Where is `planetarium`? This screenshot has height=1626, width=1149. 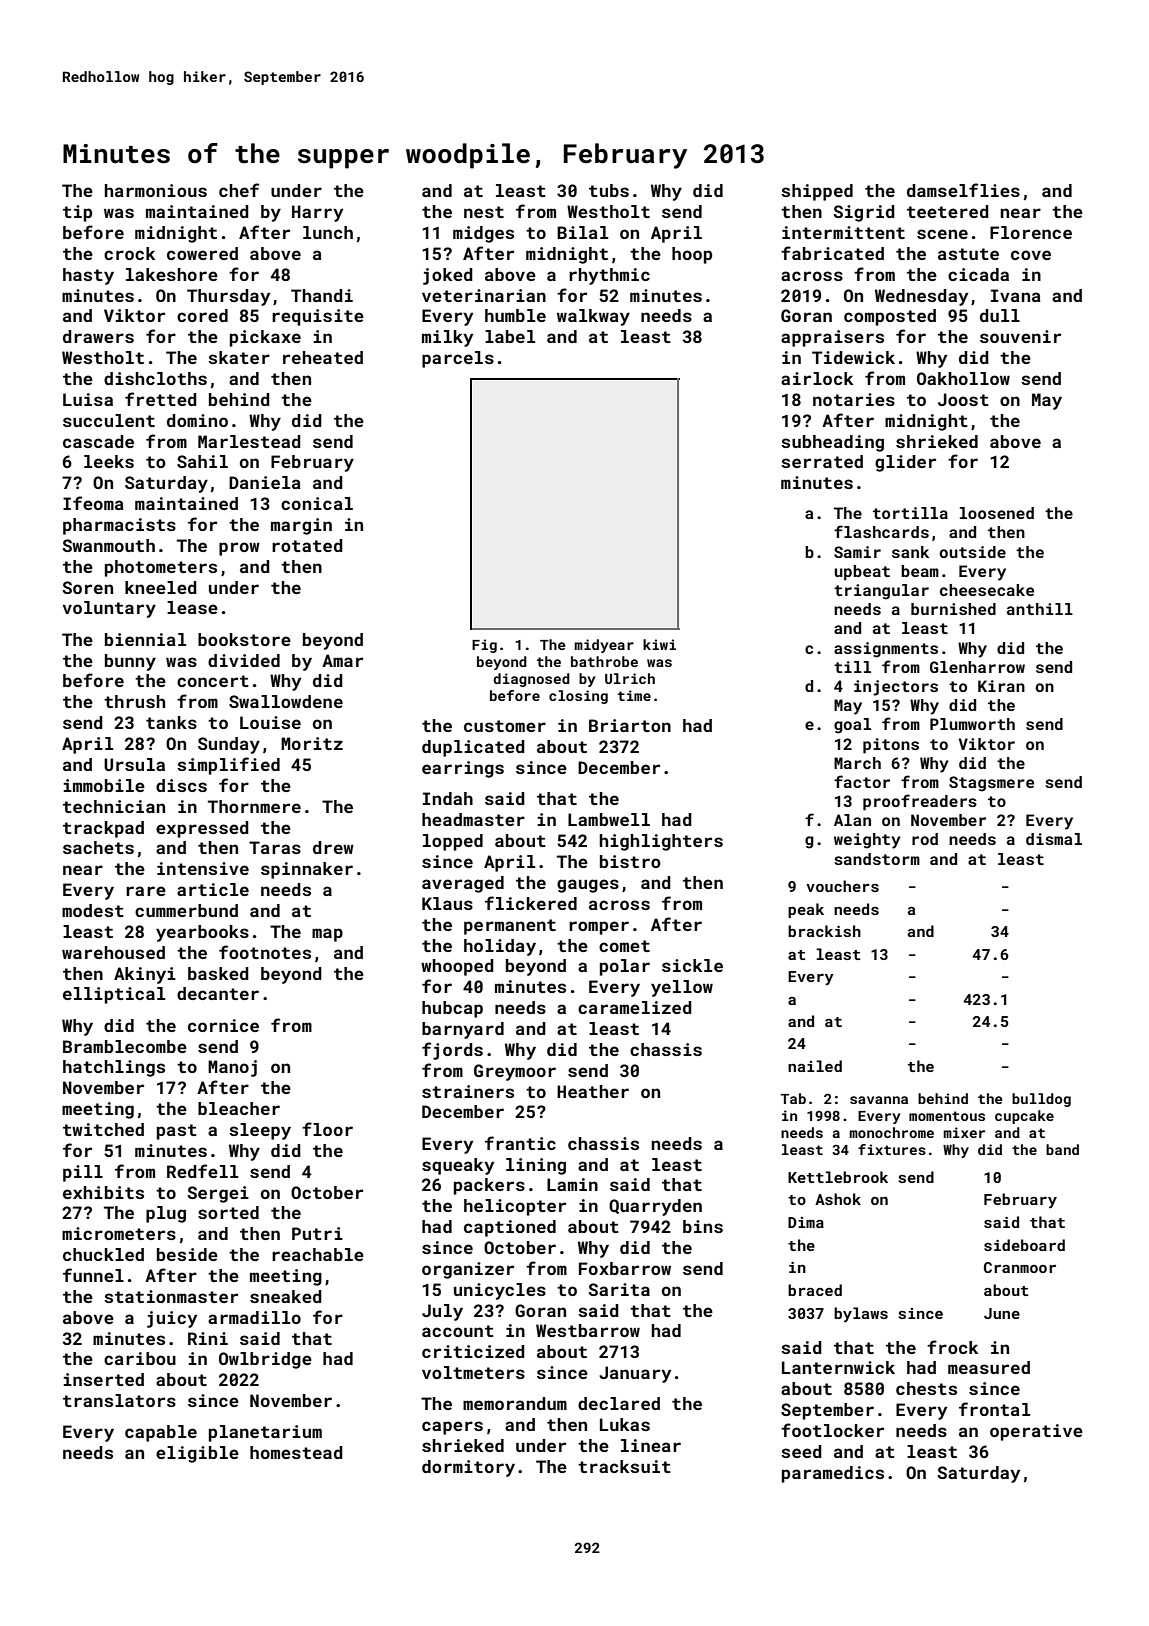
planetarium is located at coordinates (265, 1433).
